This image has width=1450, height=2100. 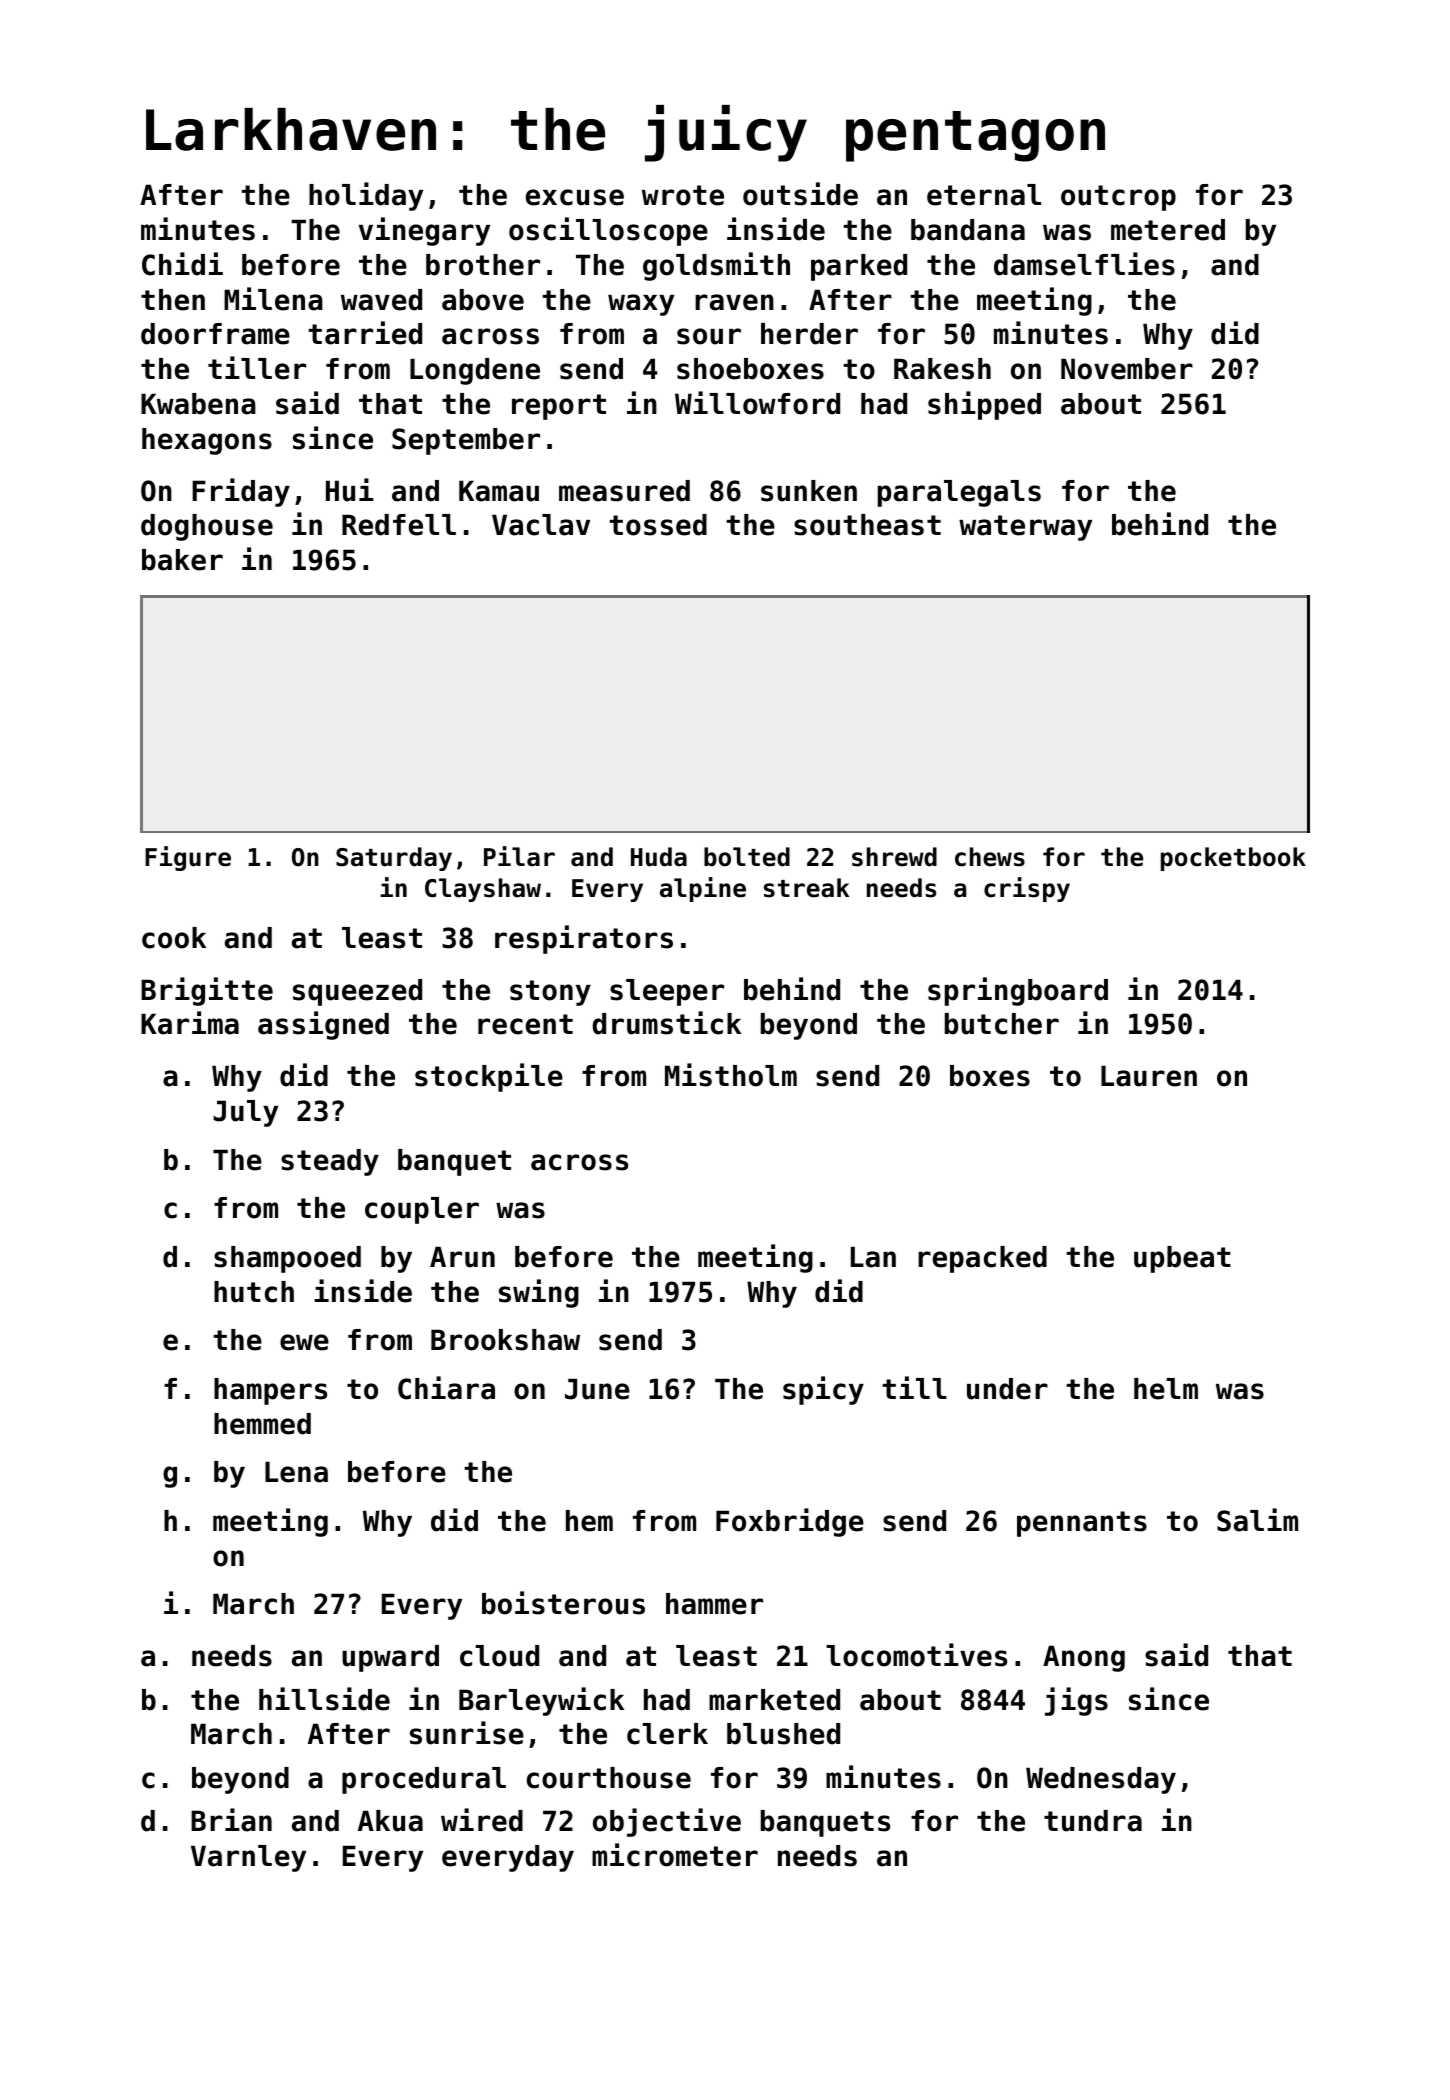 I want to click on pocketbook, so click(x=1233, y=859).
